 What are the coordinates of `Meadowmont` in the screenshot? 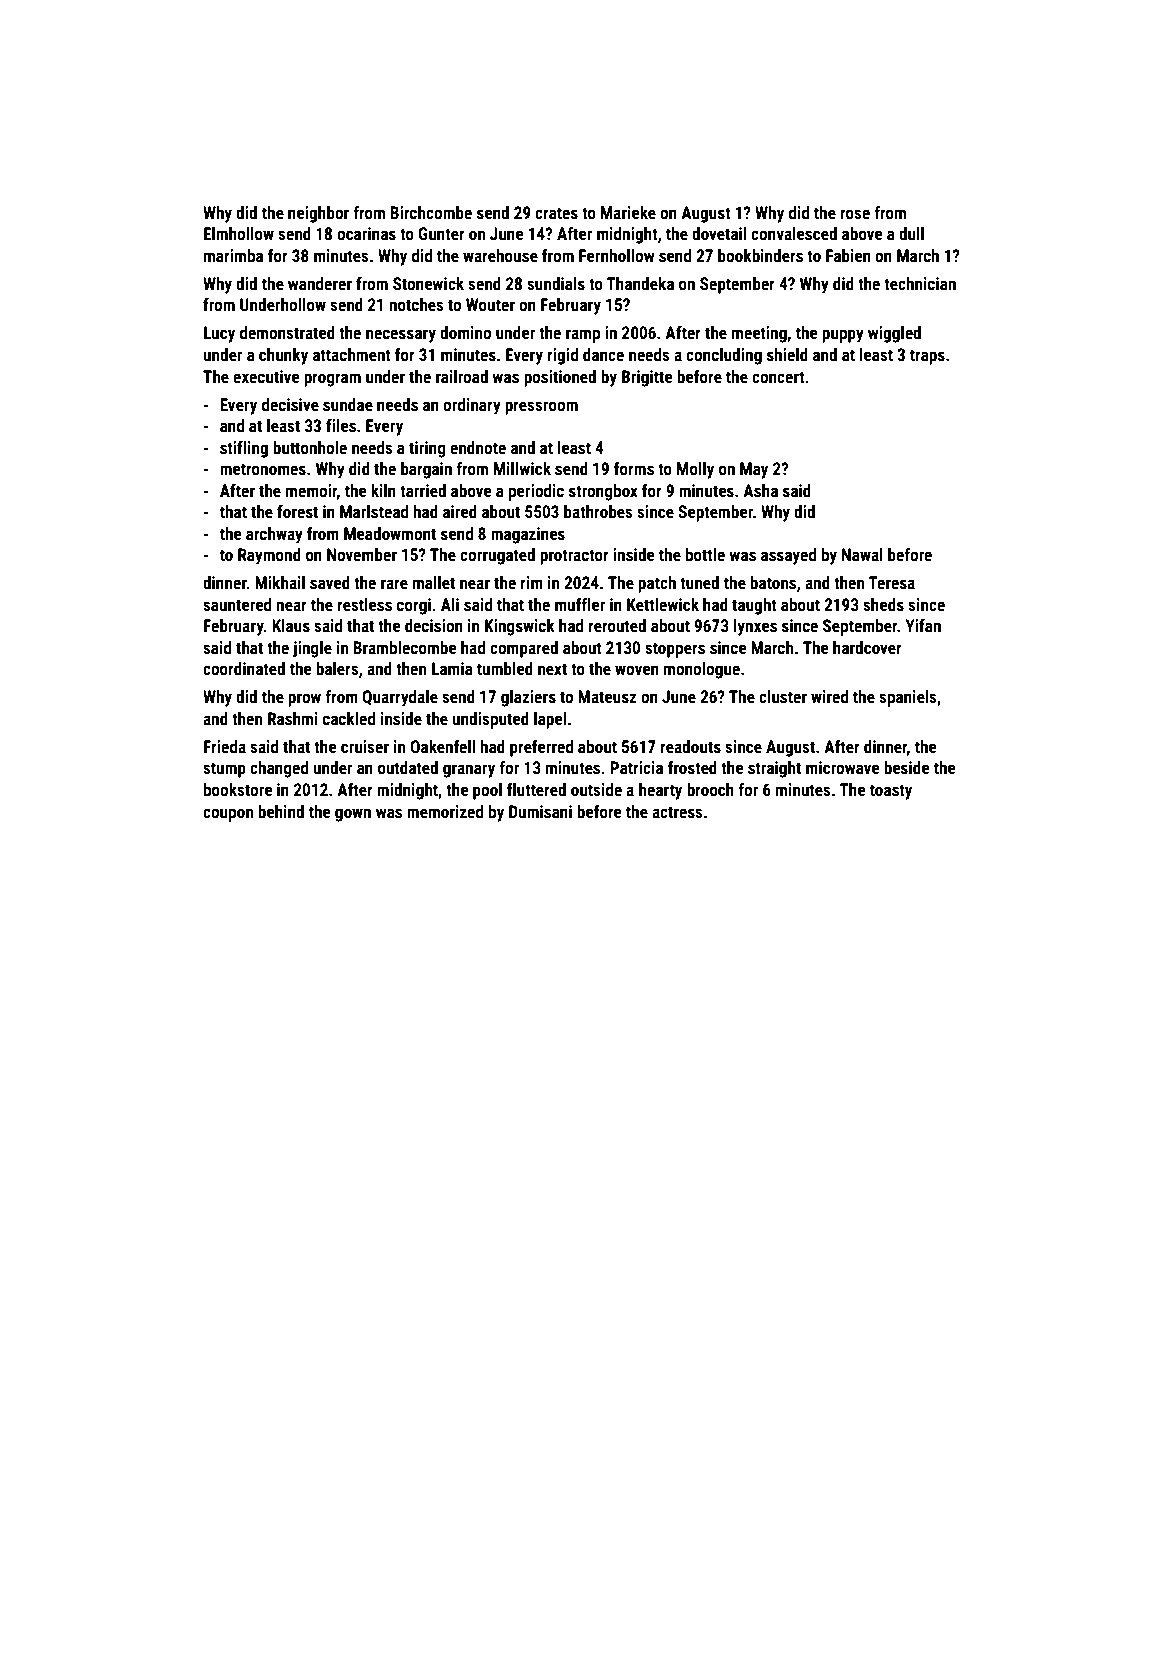 It's located at (390, 533).
